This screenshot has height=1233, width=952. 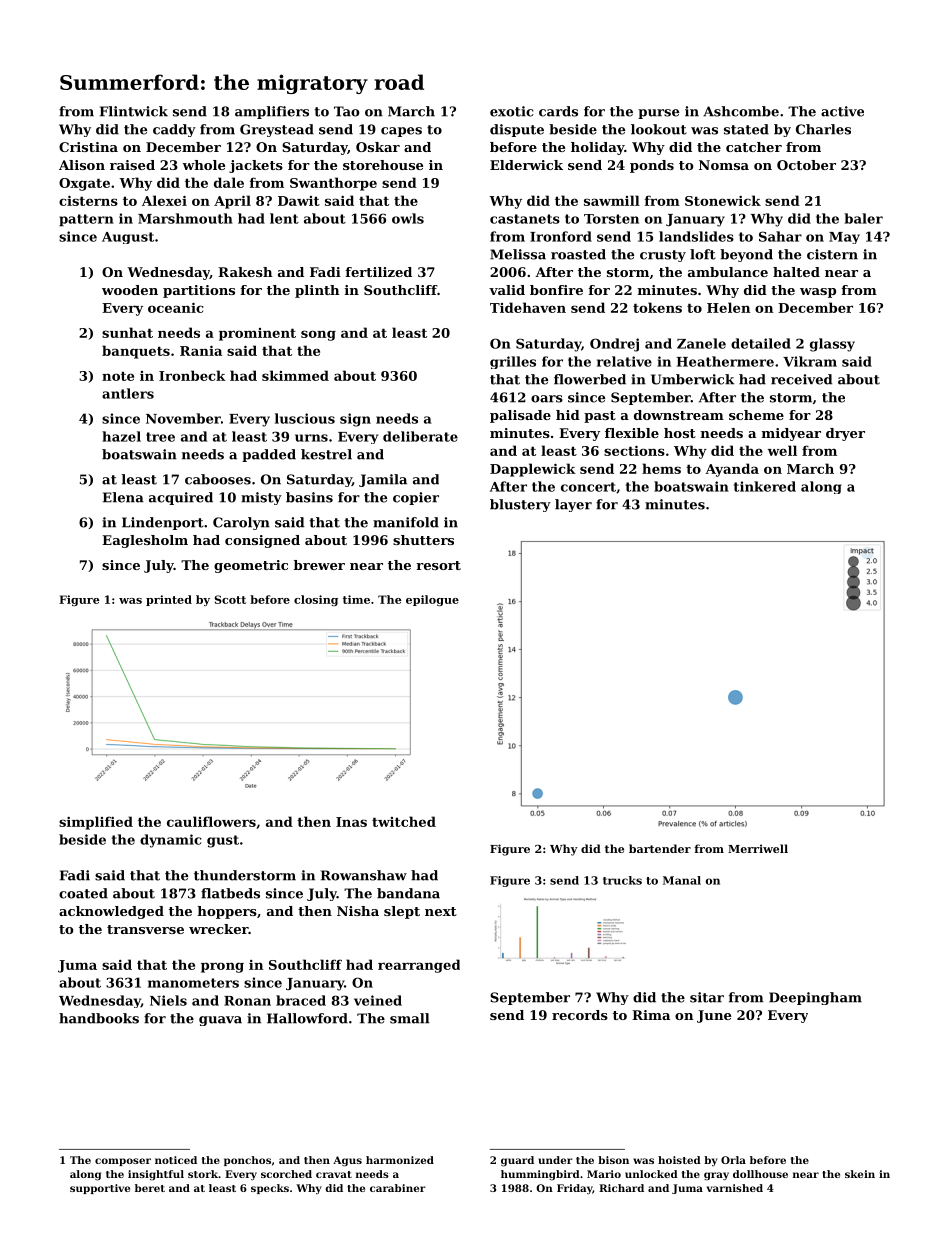 I want to click on guava, so click(x=220, y=1021).
